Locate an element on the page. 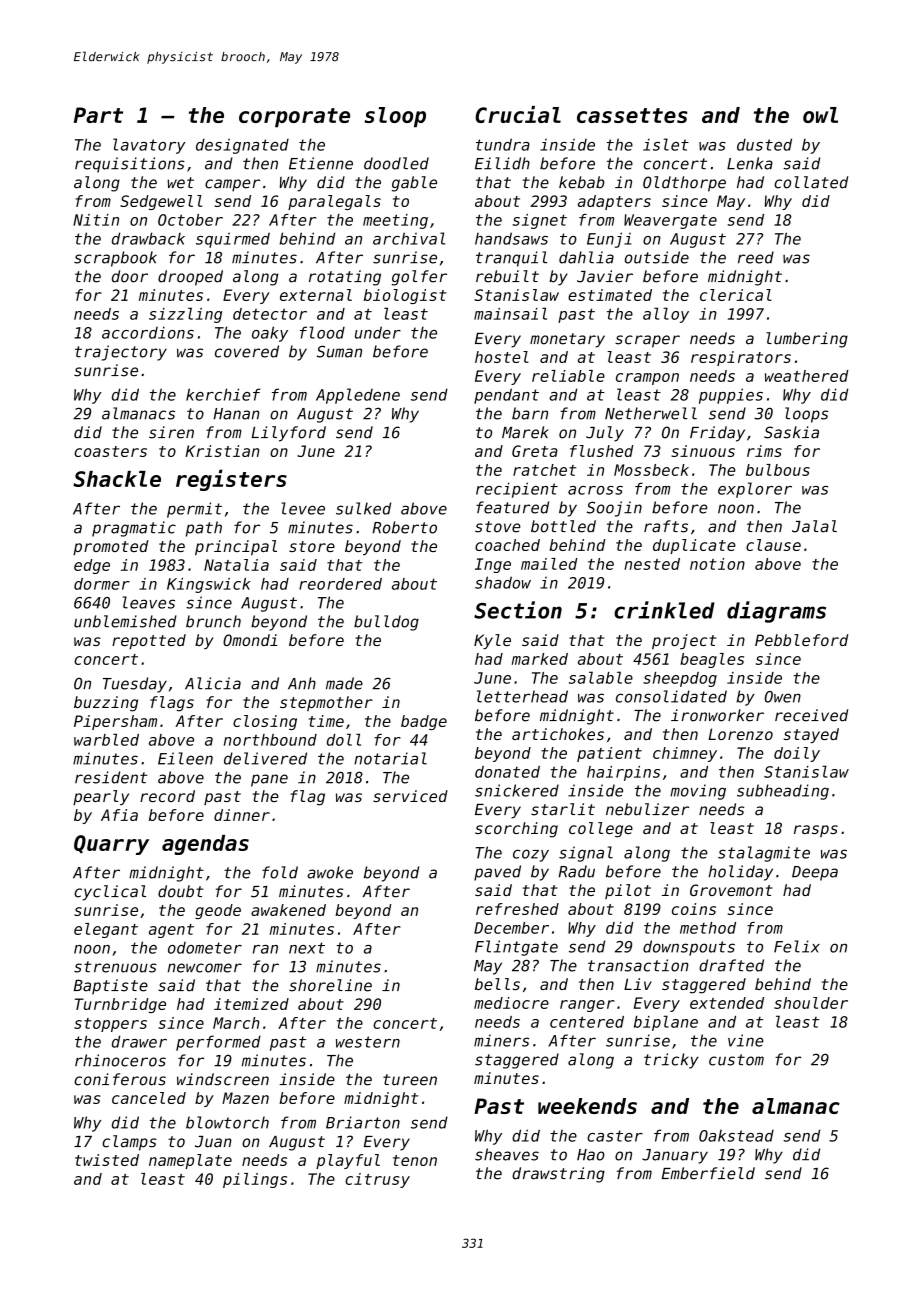 This page has height=1308, width=924. permit is located at coordinates (194, 510).
